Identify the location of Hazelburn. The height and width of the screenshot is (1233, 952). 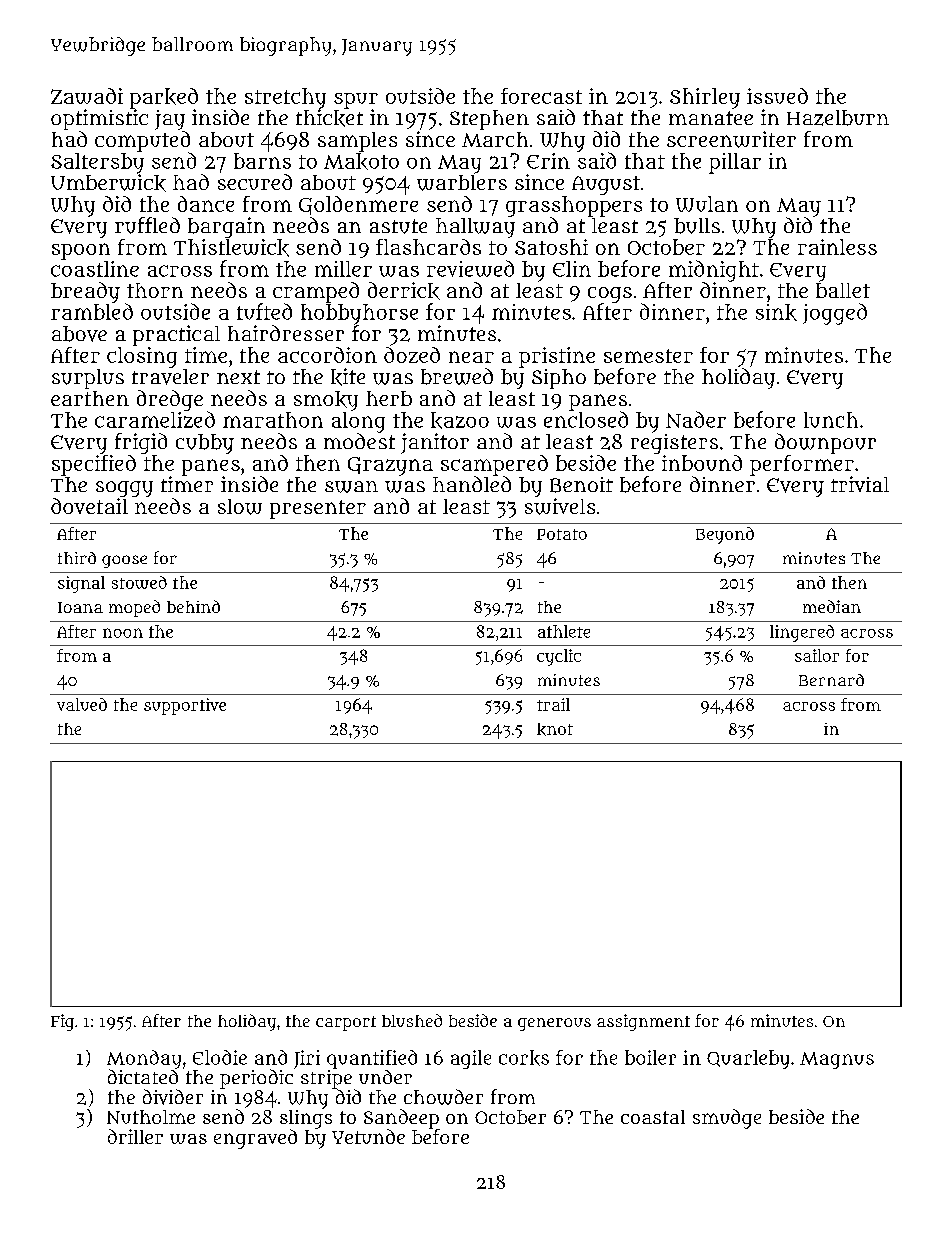
(838, 118).
